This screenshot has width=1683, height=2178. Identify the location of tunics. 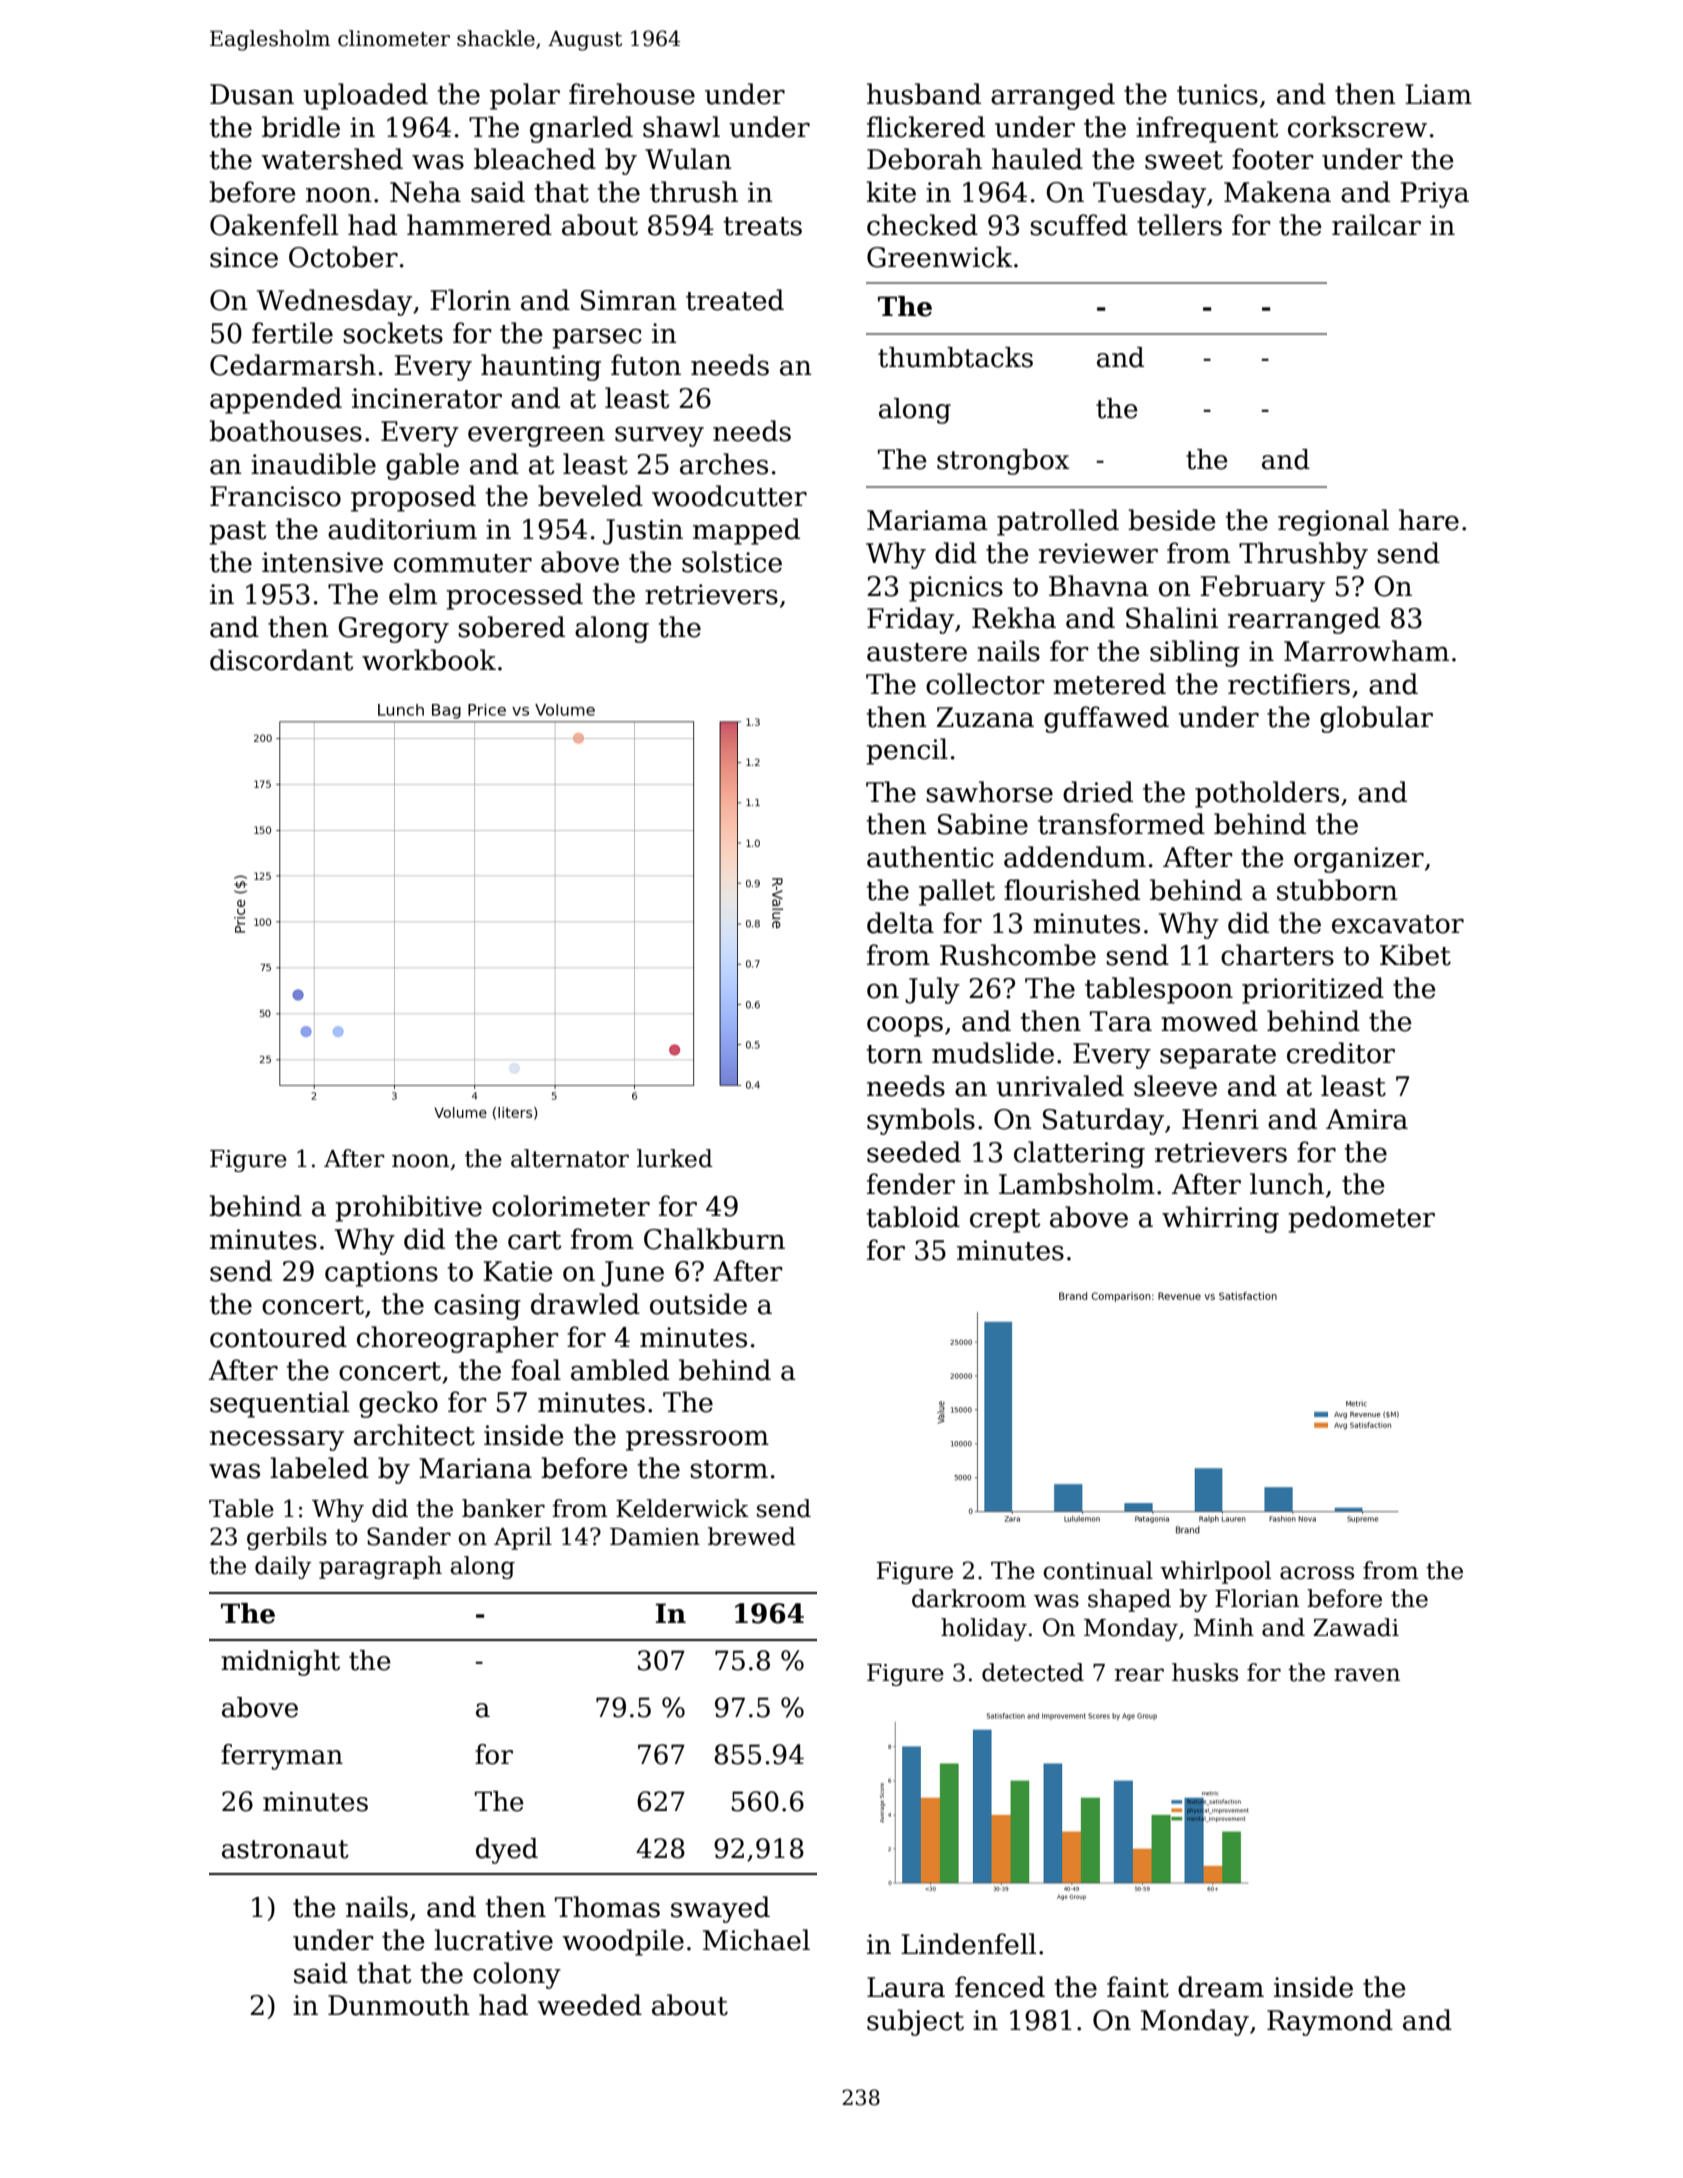
(1217, 94).
